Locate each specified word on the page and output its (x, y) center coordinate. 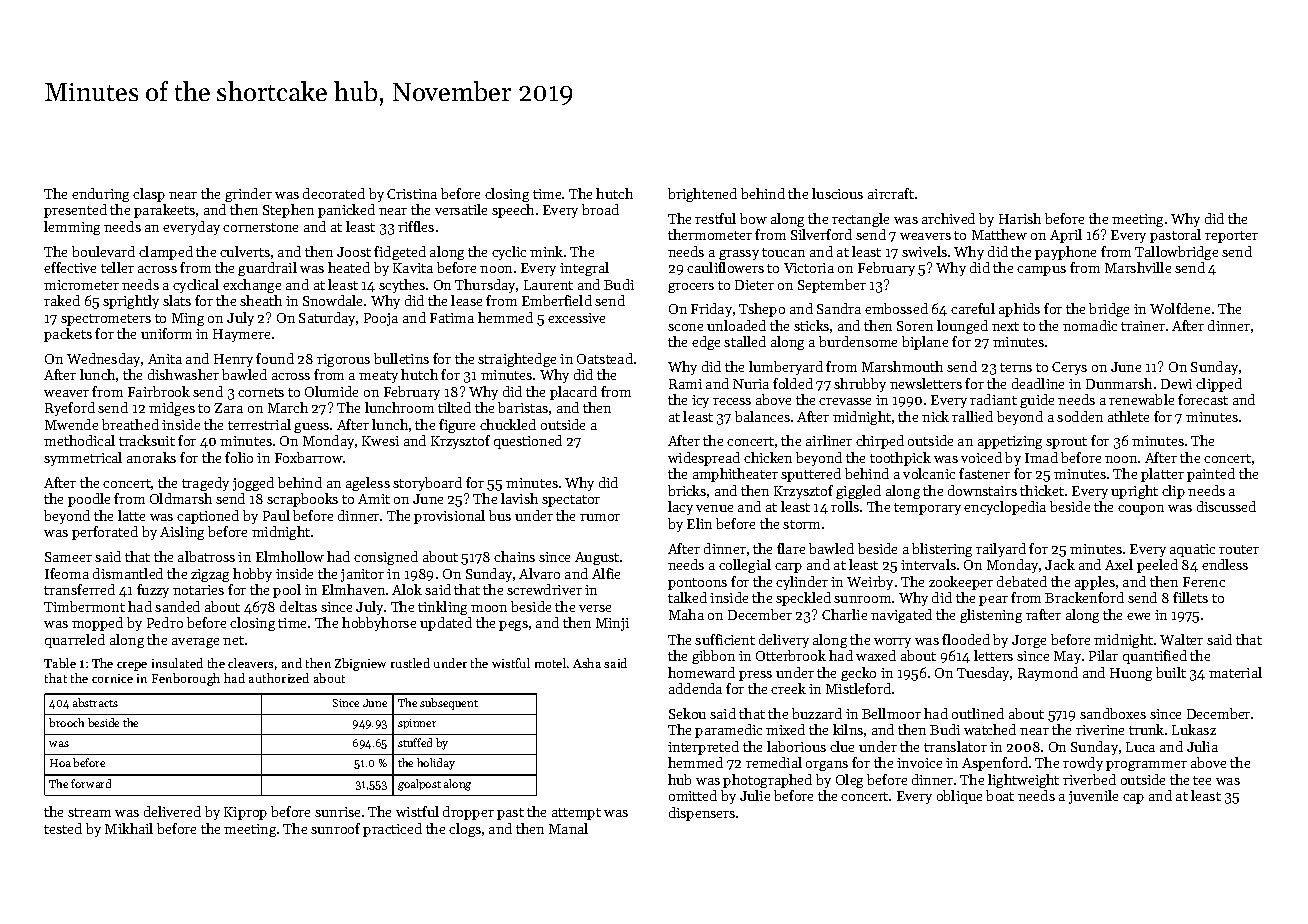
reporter (1231, 237)
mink (546, 251)
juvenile (1093, 797)
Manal (568, 828)
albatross (206, 556)
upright (1134, 492)
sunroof (335, 828)
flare (791, 548)
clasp (149, 195)
